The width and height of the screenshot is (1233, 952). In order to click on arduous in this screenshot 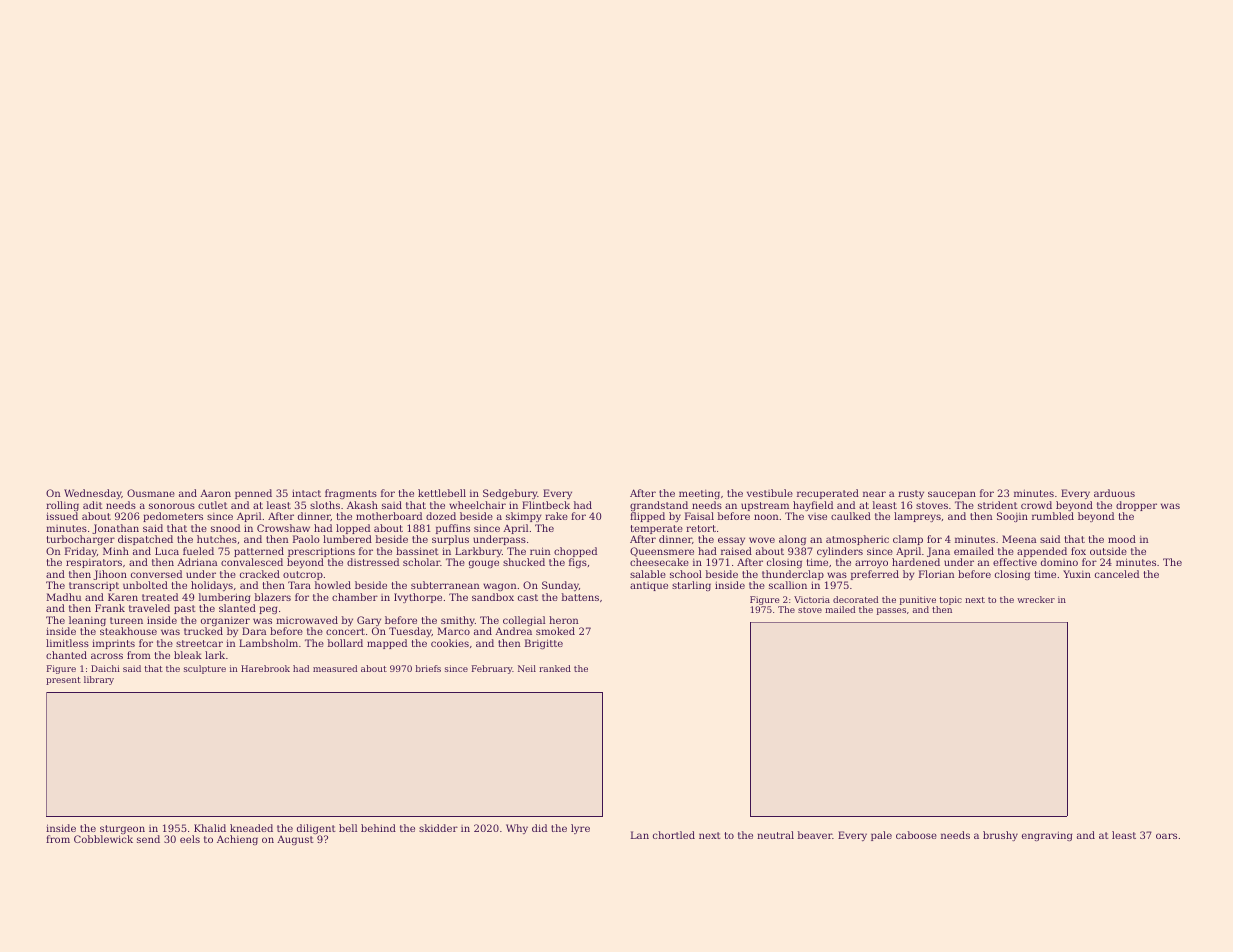, I will do `click(1114, 493)`.
